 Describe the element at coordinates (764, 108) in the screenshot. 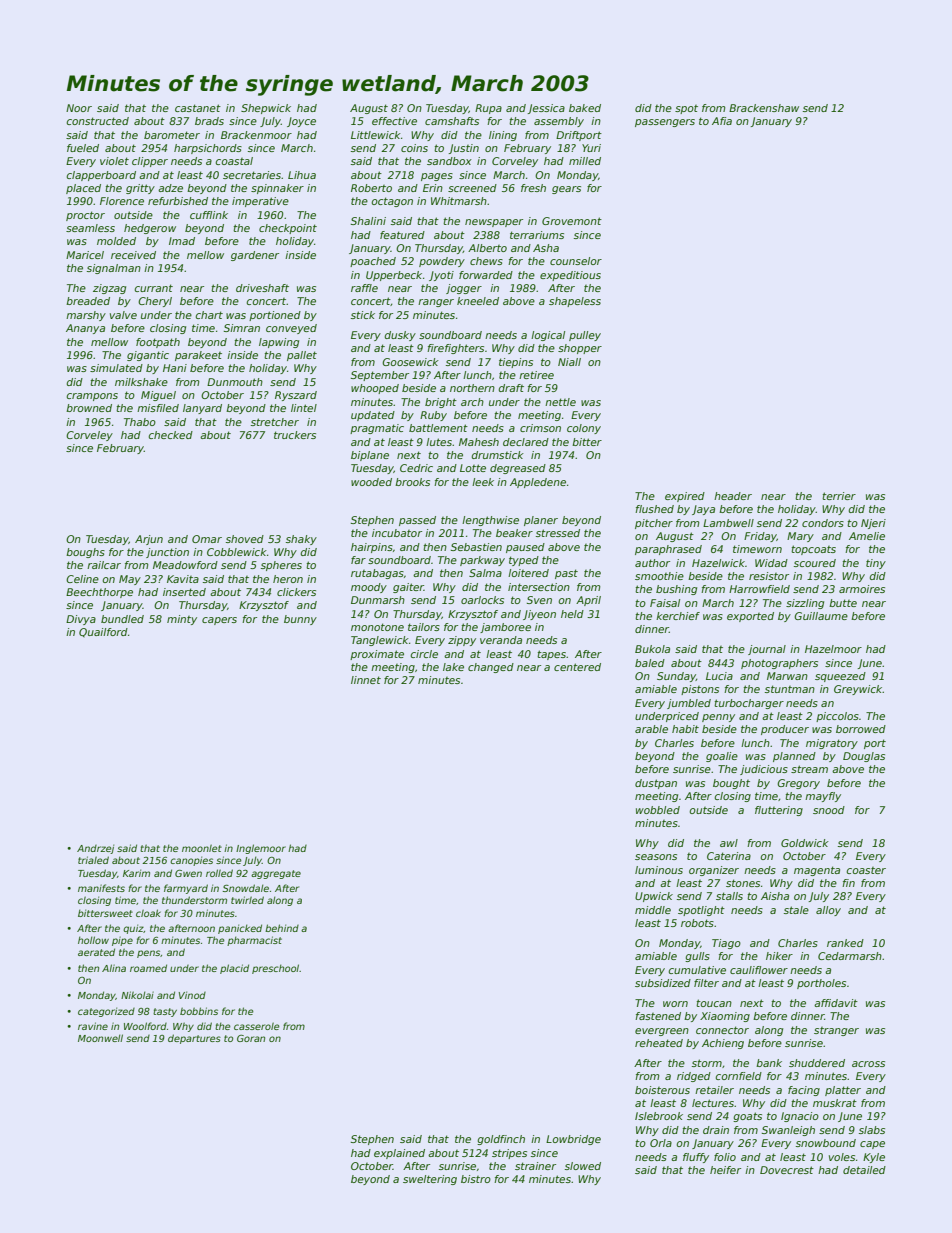

I see `Brackenshaw` at that location.
